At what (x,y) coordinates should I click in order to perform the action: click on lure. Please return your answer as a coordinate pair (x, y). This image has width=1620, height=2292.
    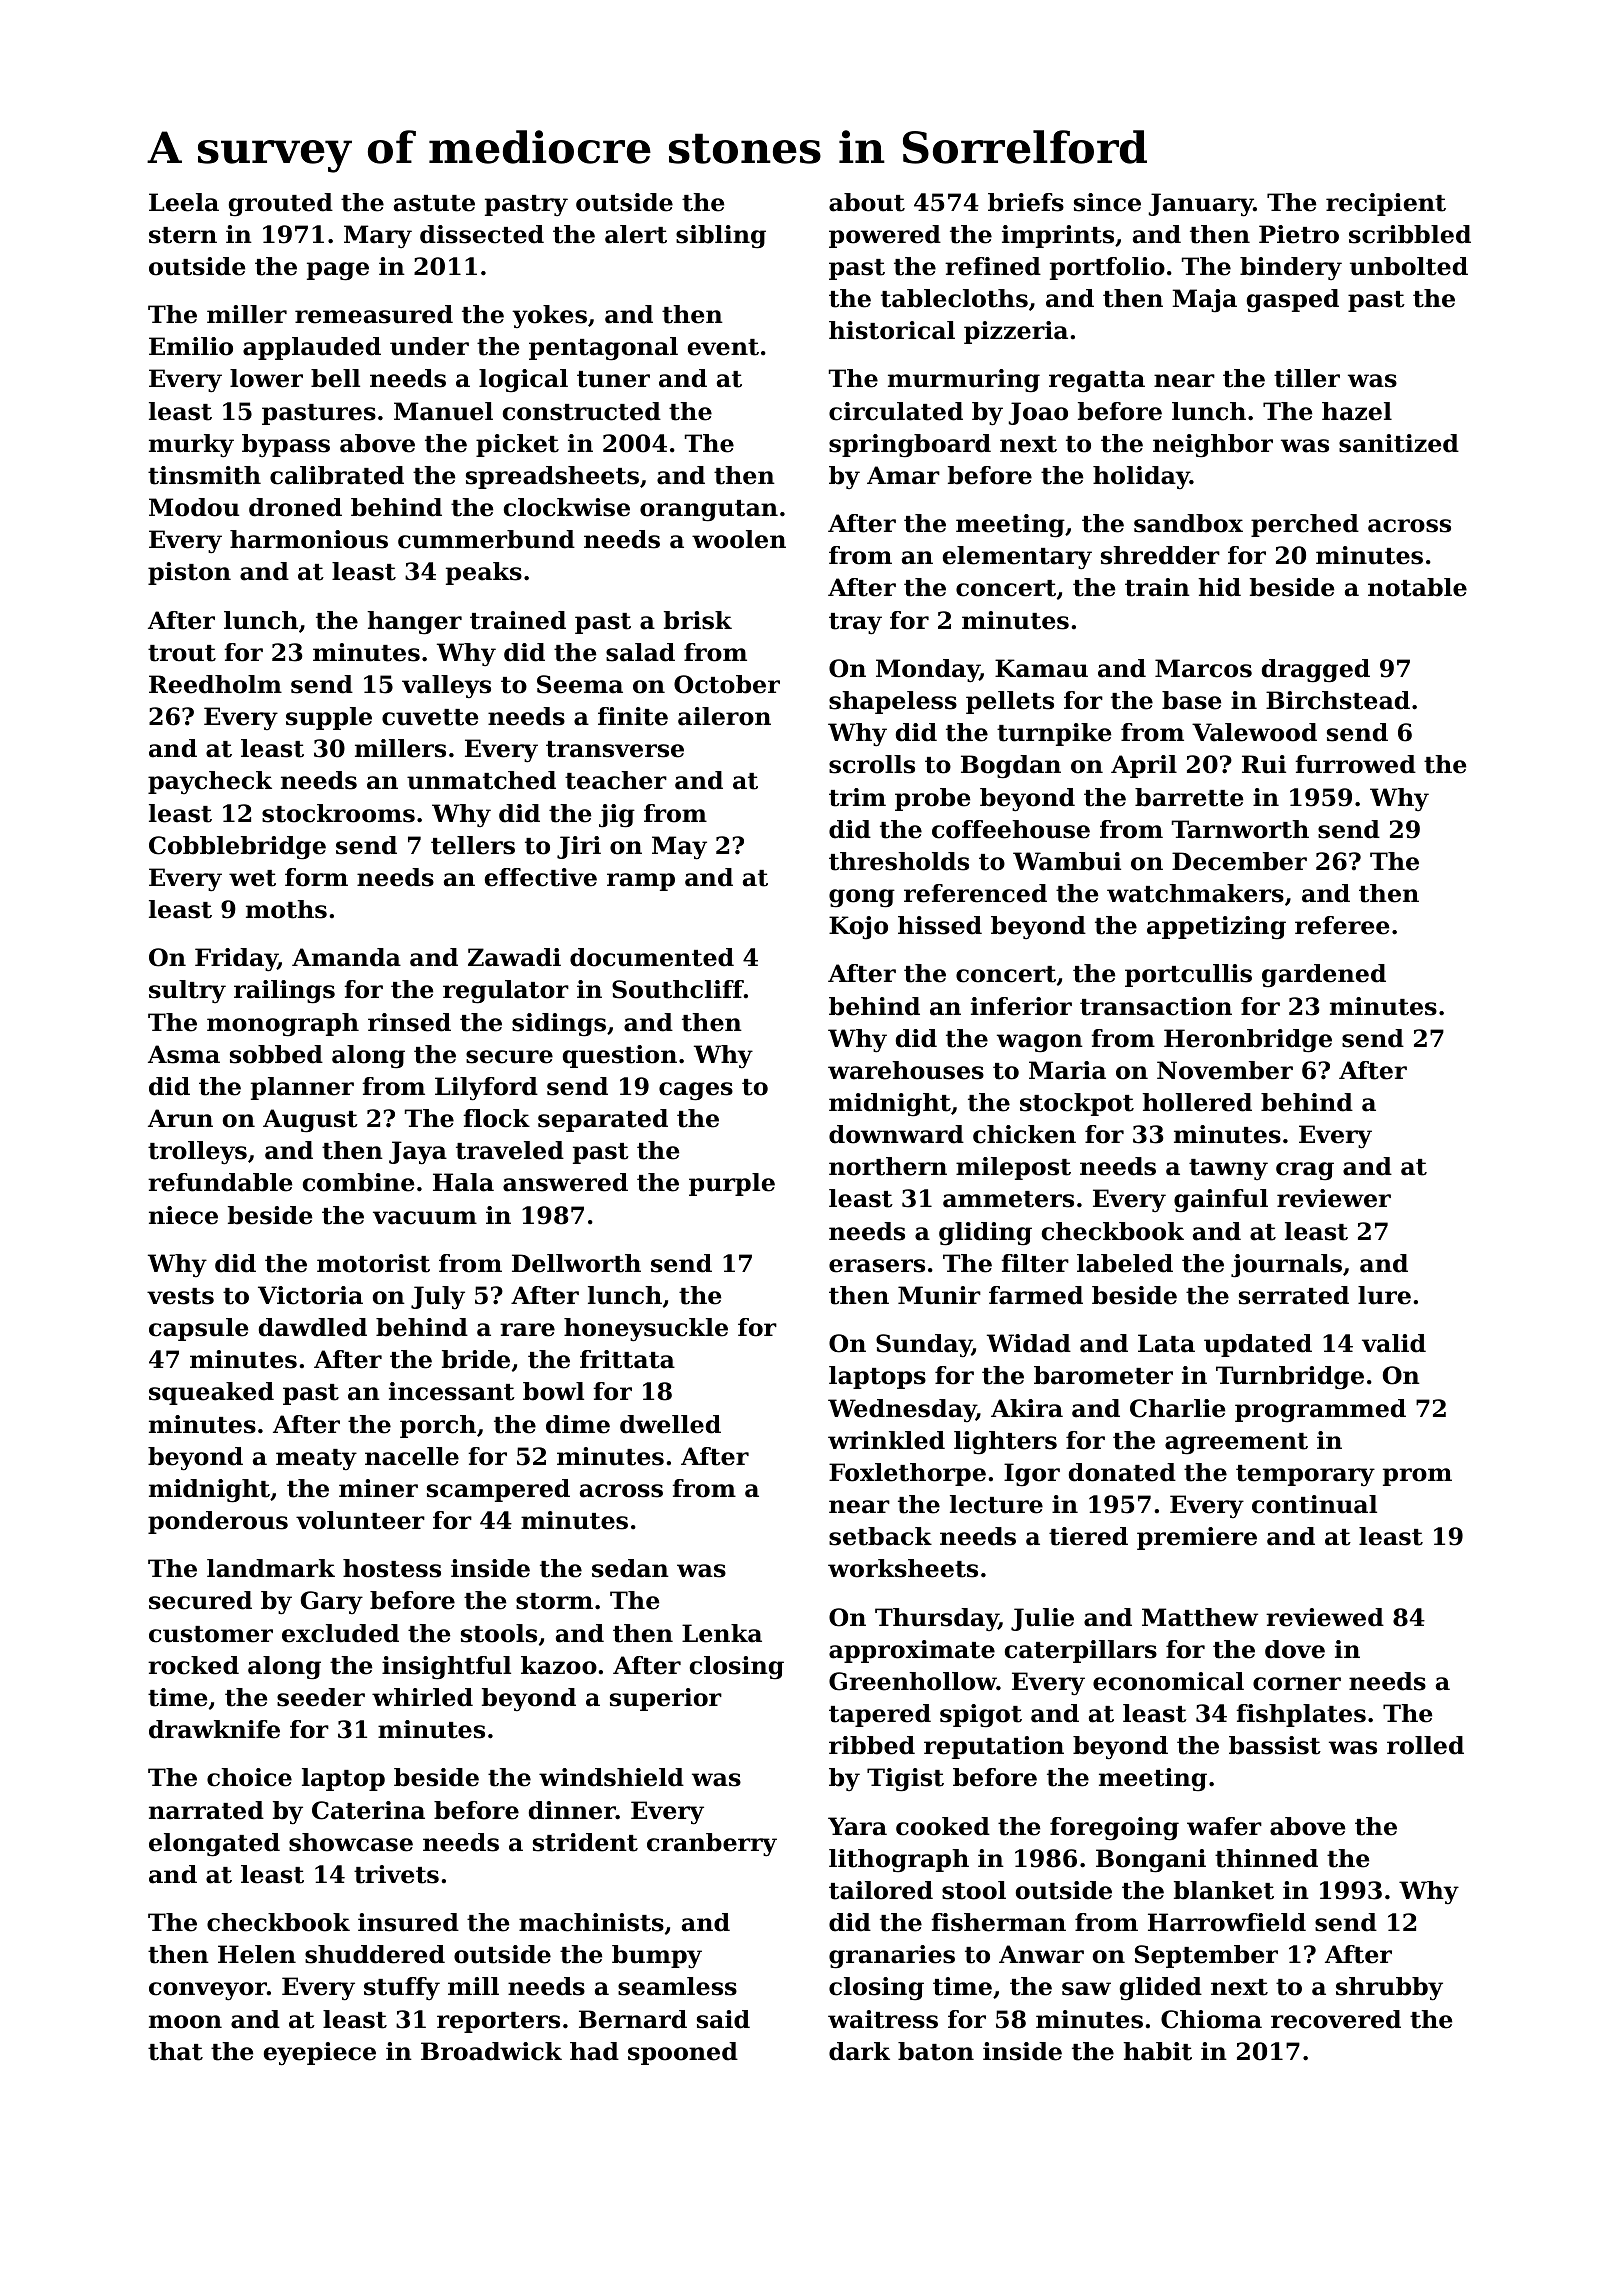
    Looking at the image, I should click on (1384, 1295).
